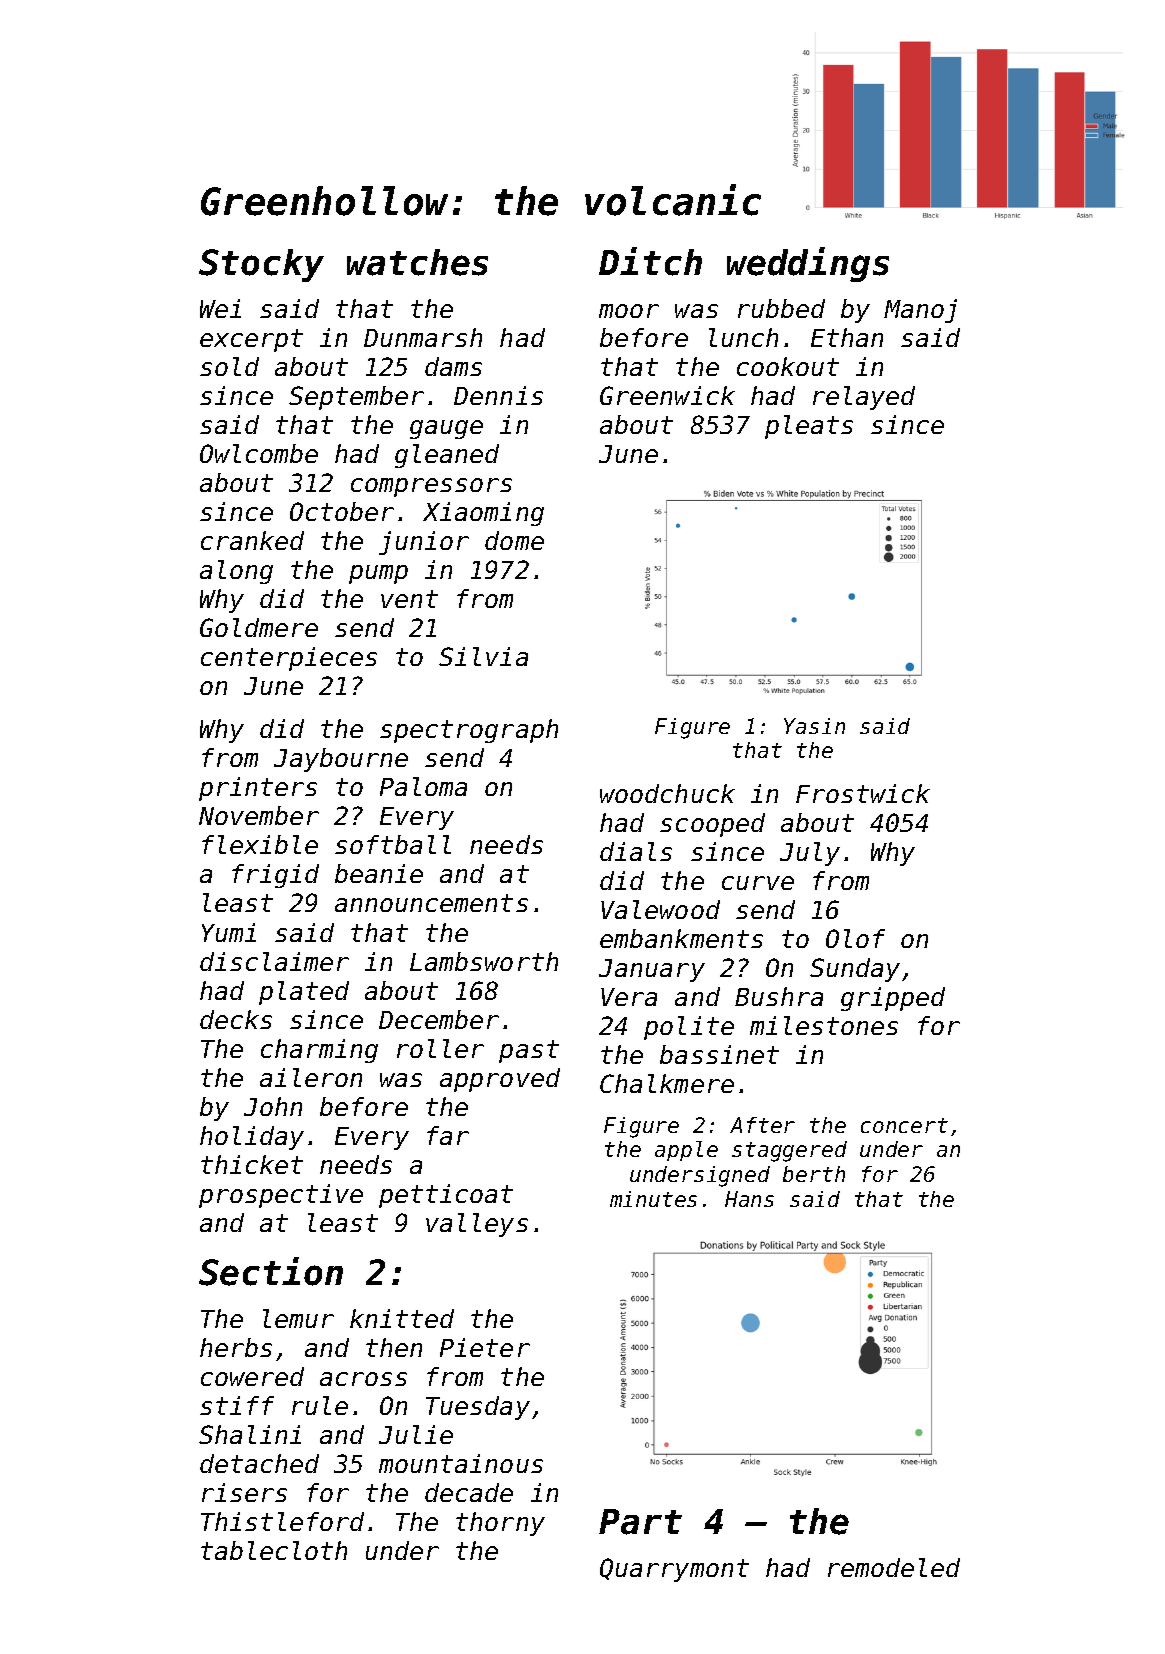  I want to click on Quarrymont, so click(674, 1570).
